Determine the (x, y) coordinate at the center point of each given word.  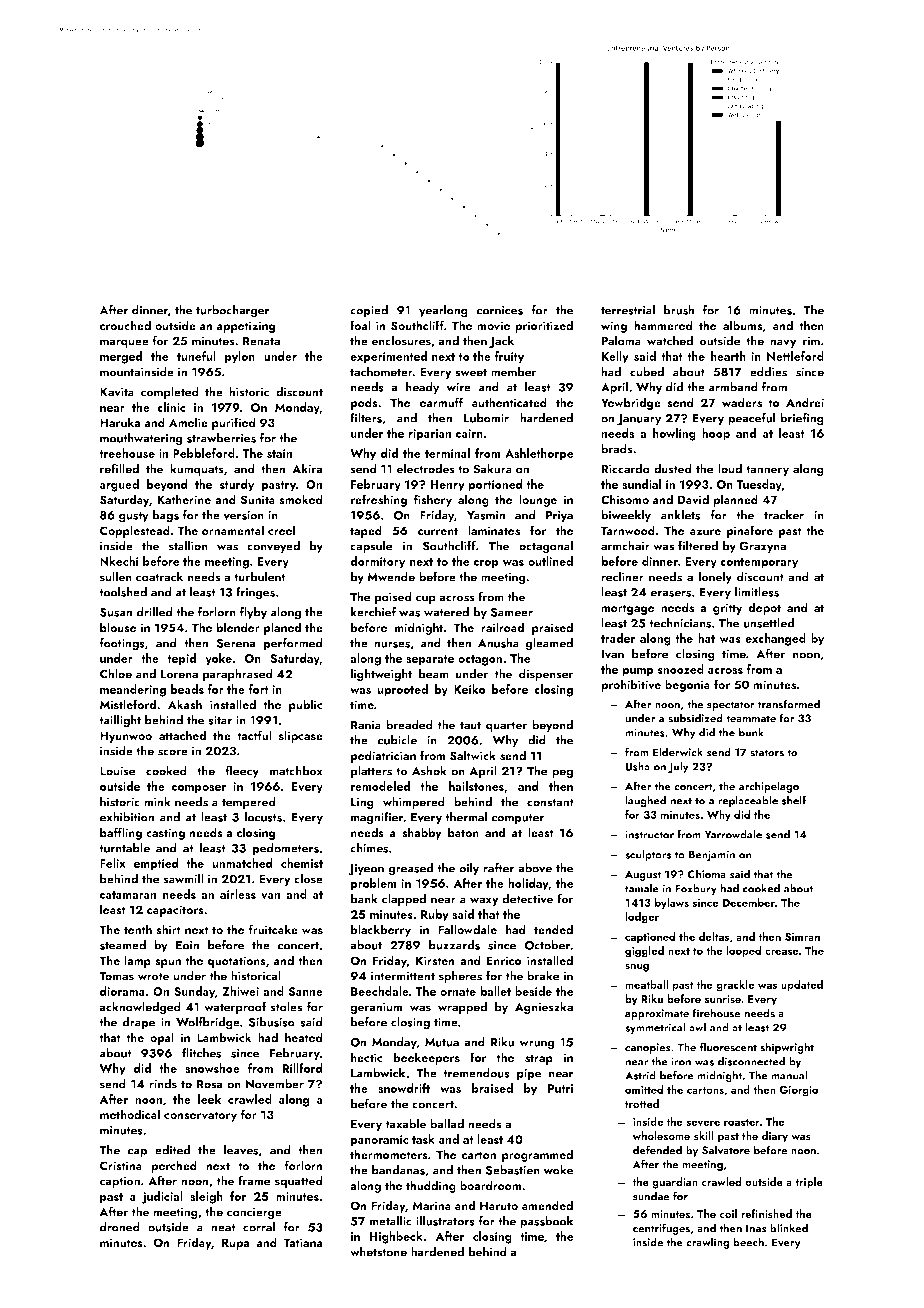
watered (446, 612)
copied (369, 311)
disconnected (751, 1061)
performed (293, 644)
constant (550, 802)
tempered (249, 802)
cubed (647, 371)
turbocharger (232, 311)
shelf (794, 800)
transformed (789, 704)
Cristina (121, 1166)
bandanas (398, 1170)
